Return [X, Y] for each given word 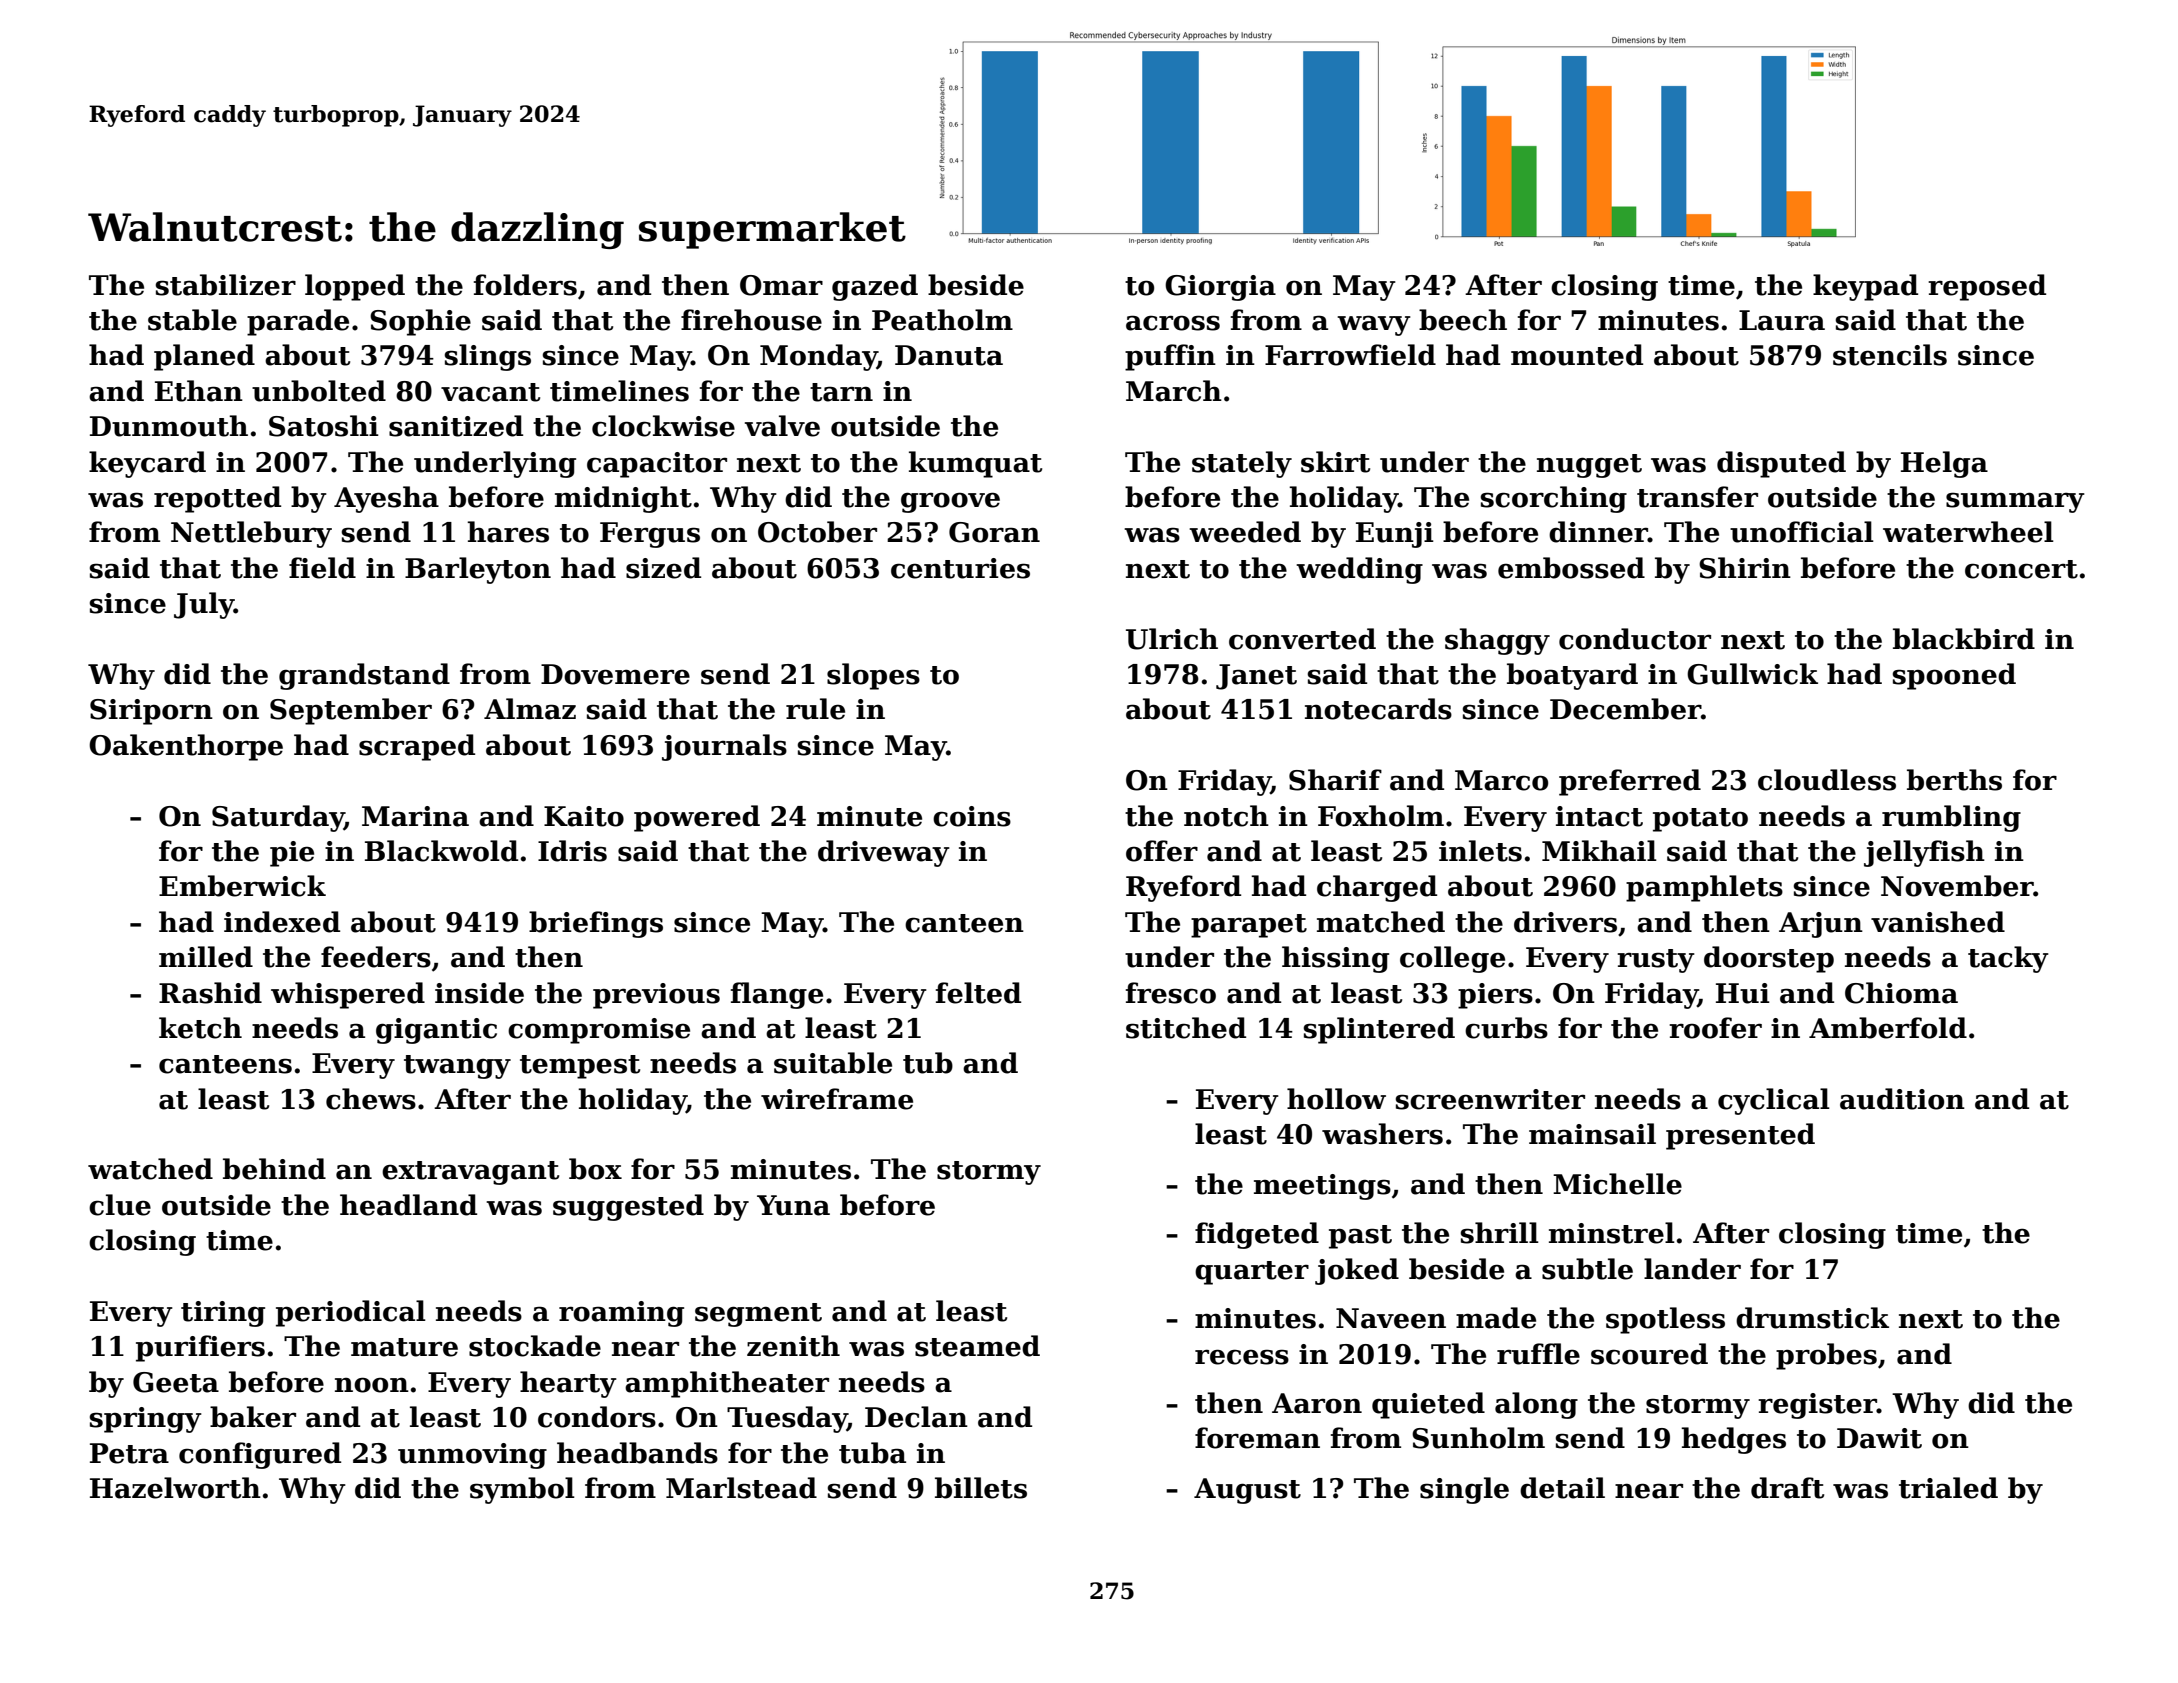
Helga [1944, 464]
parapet [1249, 926]
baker [253, 1417]
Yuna [793, 1205]
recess [1242, 1357]
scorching [1554, 499]
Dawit [1879, 1438]
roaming [621, 1314]
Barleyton [478, 570]
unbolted [319, 391]
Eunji [1395, 535]
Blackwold [441, 851]
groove [950, 502]
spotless [1665, 1320]
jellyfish [1924, 853]
